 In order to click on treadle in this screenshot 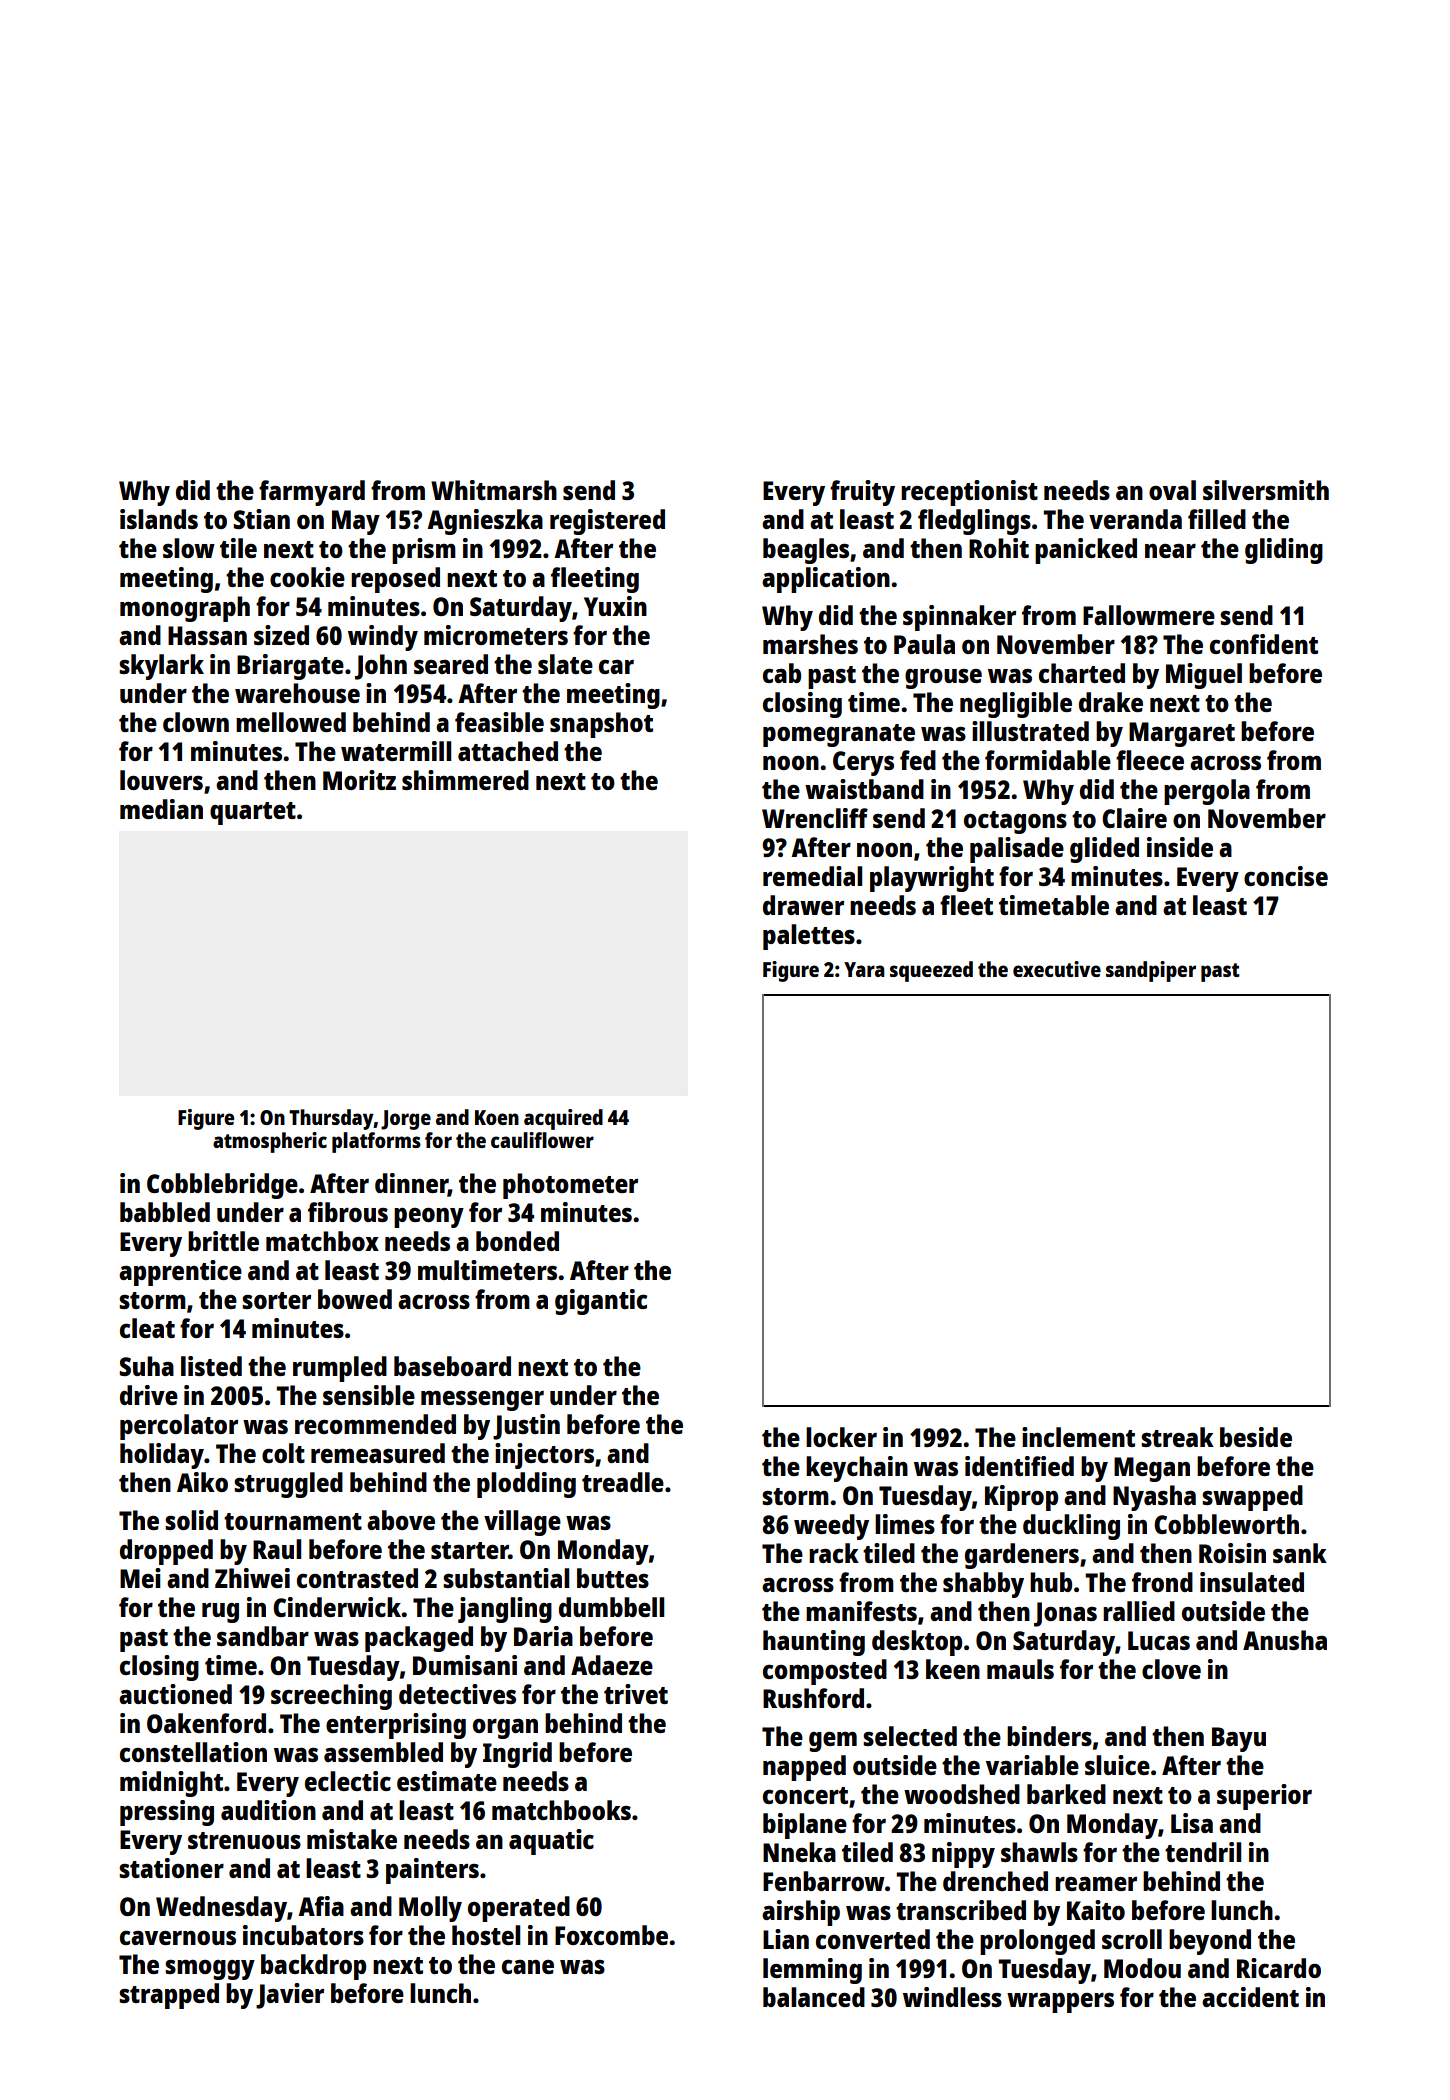, I will do `click(623, 1482)`.
